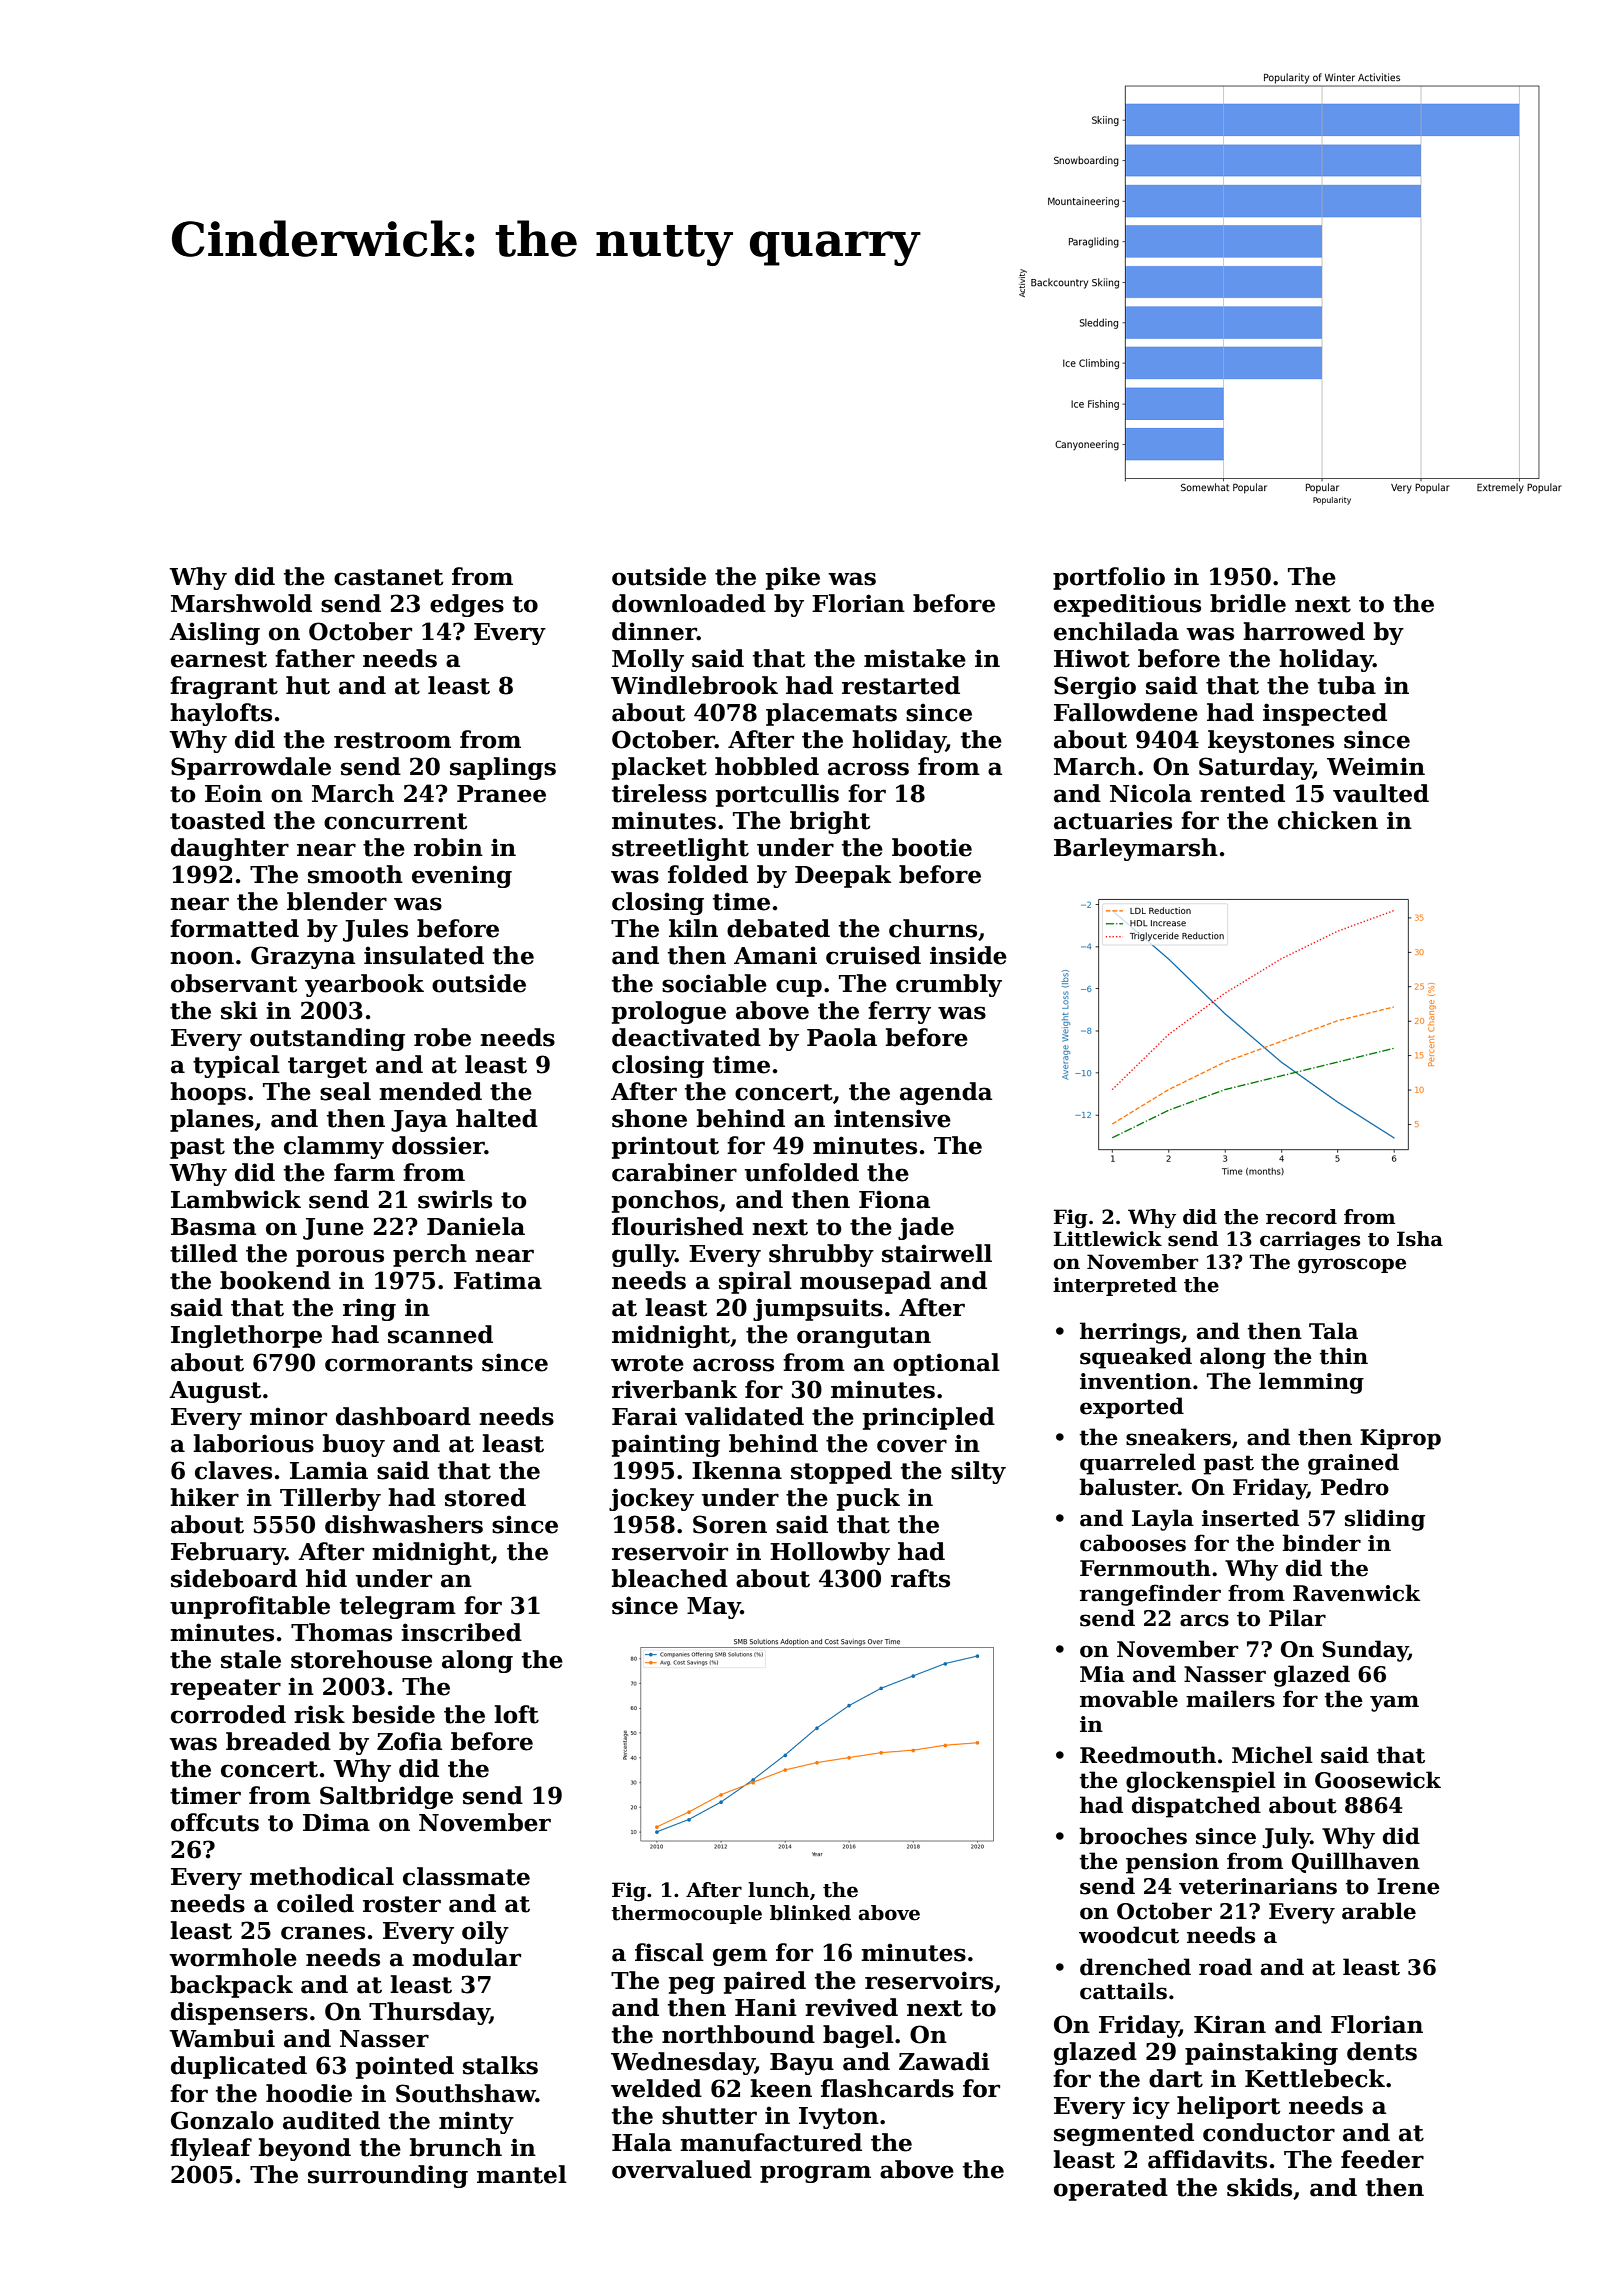  What do you see at coordinates (389, 577) in the document?
I see `castanet` at bounding box center [389, 577].
